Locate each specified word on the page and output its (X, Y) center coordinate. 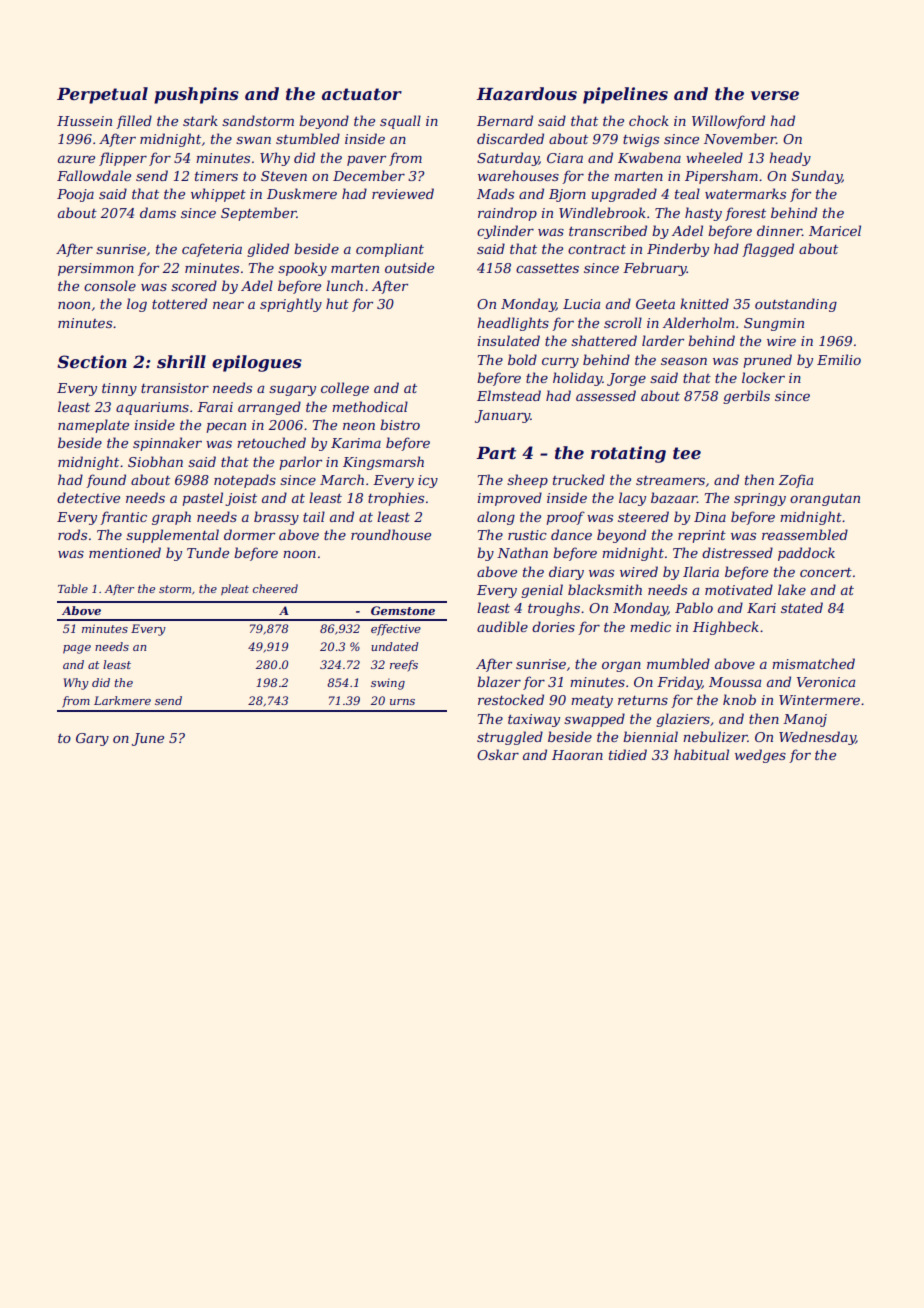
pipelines (625, 95)
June (148, 739)
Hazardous (526, 94)
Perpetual (102, 95)
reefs (404, 665)
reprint (702, 536)
